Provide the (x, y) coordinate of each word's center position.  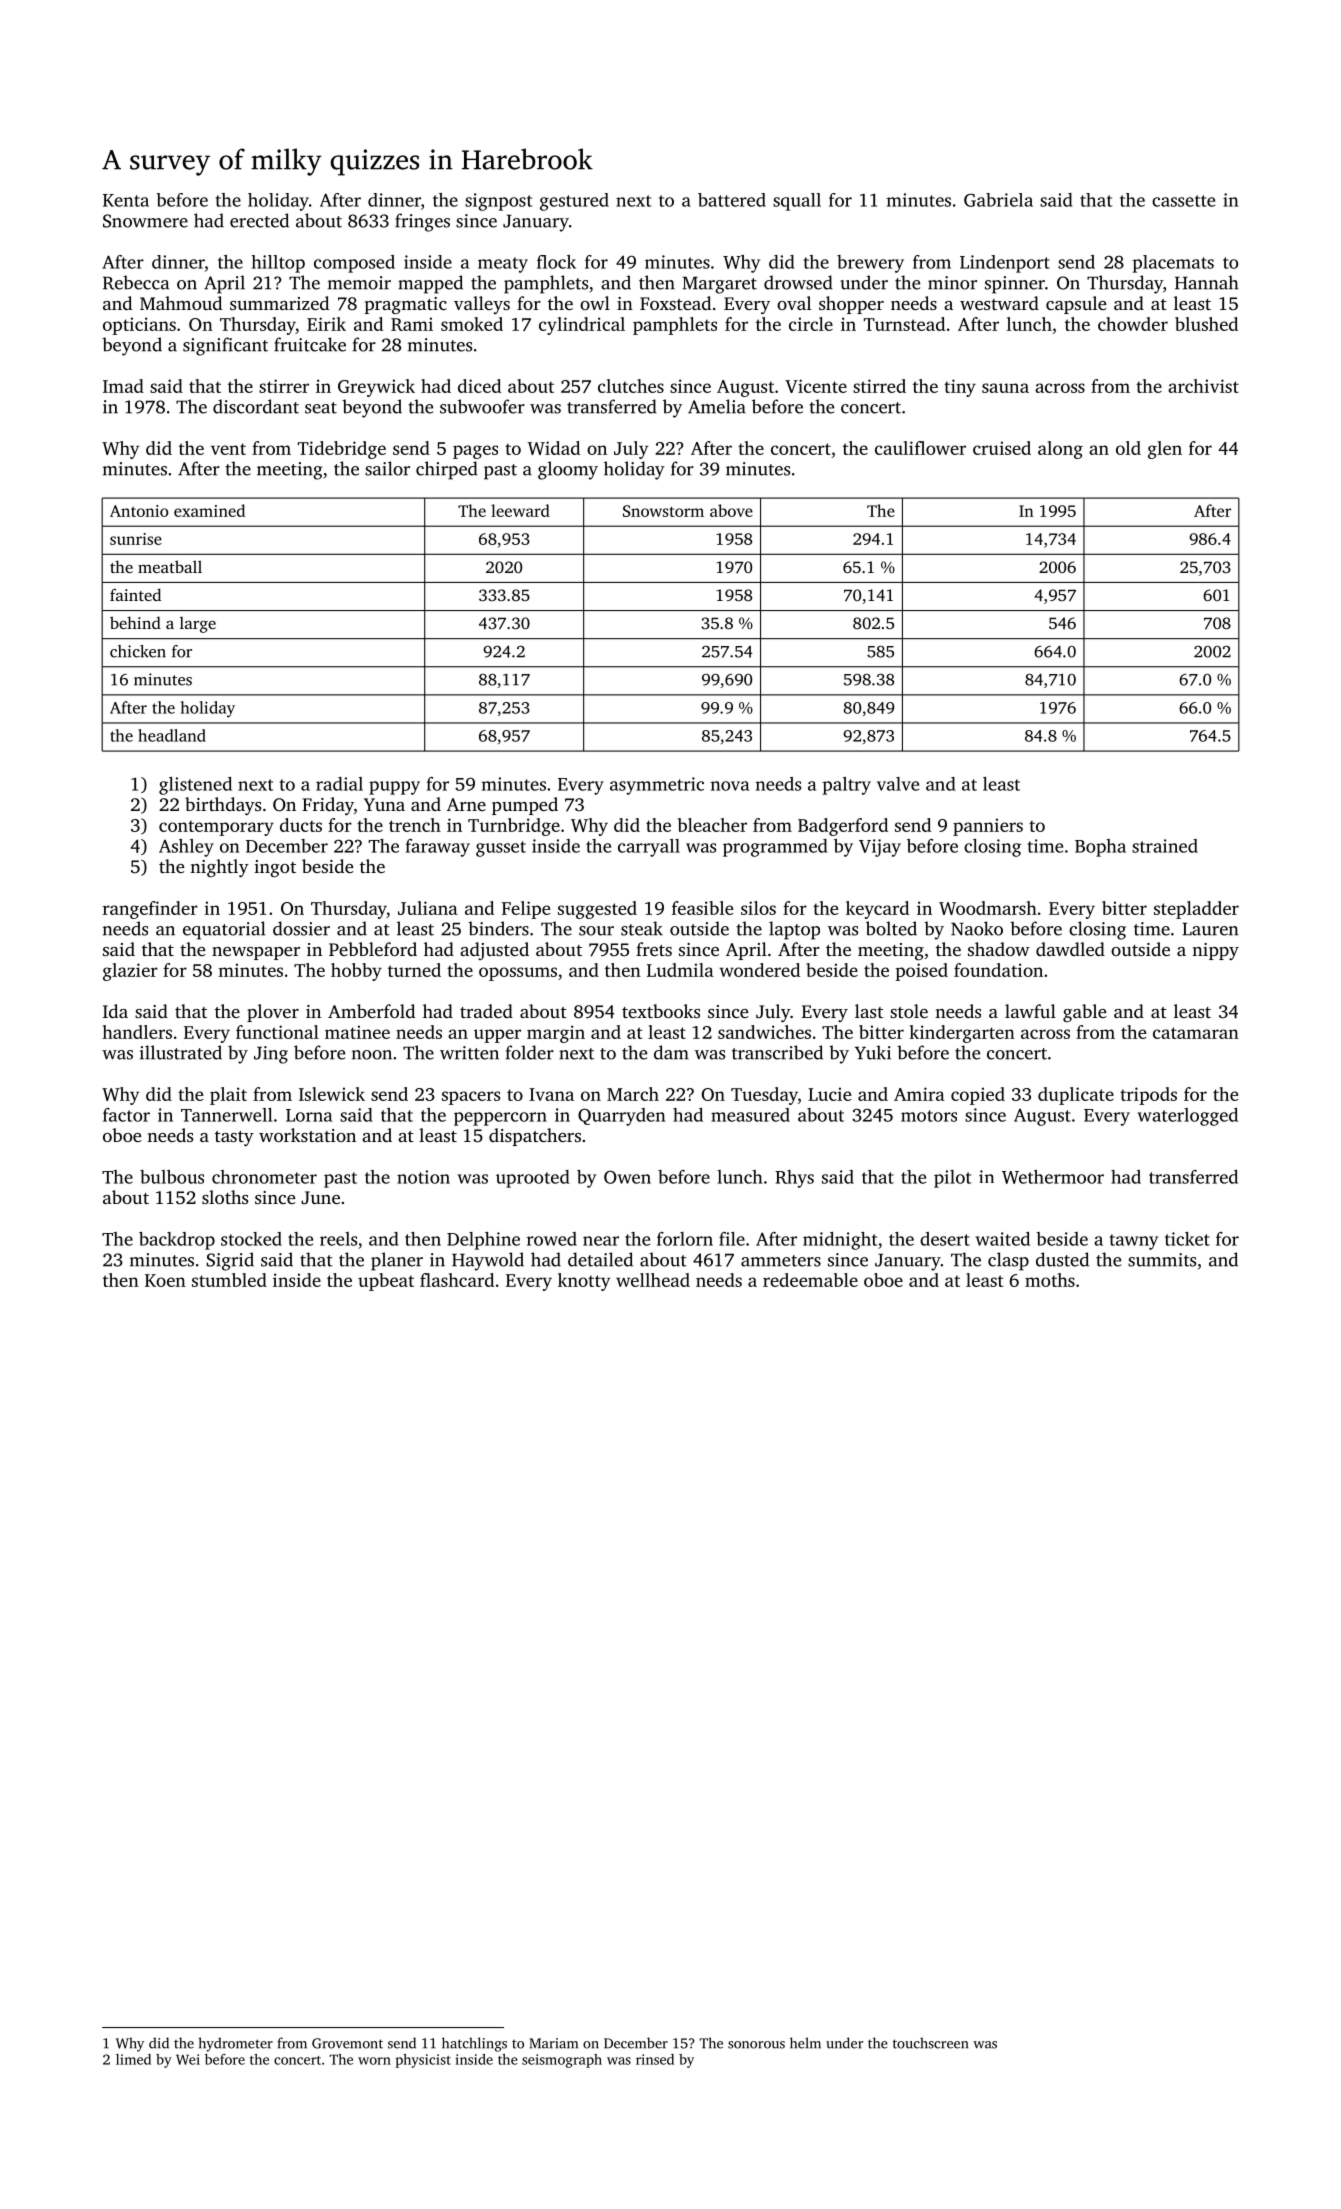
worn (374, 2061)
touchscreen (930, 2043)
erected (259, 220)
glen (1165, 450)
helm (805, 2043)
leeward (520, 510)
